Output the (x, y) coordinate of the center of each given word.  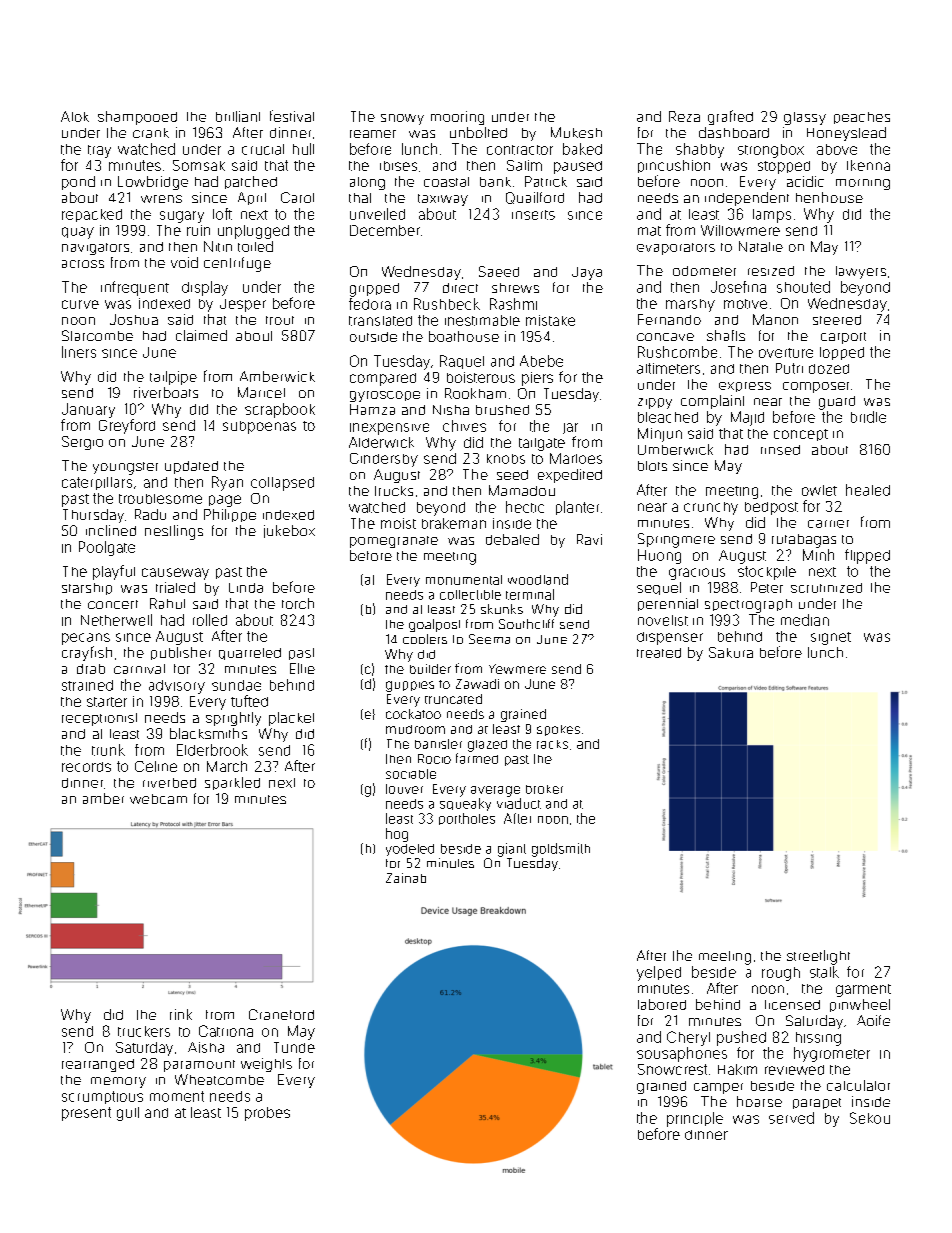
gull (128, 1114)
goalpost (434, 625)
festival (292, 116)
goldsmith (561, 850)
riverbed (169, 783)
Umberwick (675, 449)
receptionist (99, 719)
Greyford (127, 426)
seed (512, 475)
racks (552, 744)
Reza (684, 116)
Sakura (731, 652)
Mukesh (576, 132)
